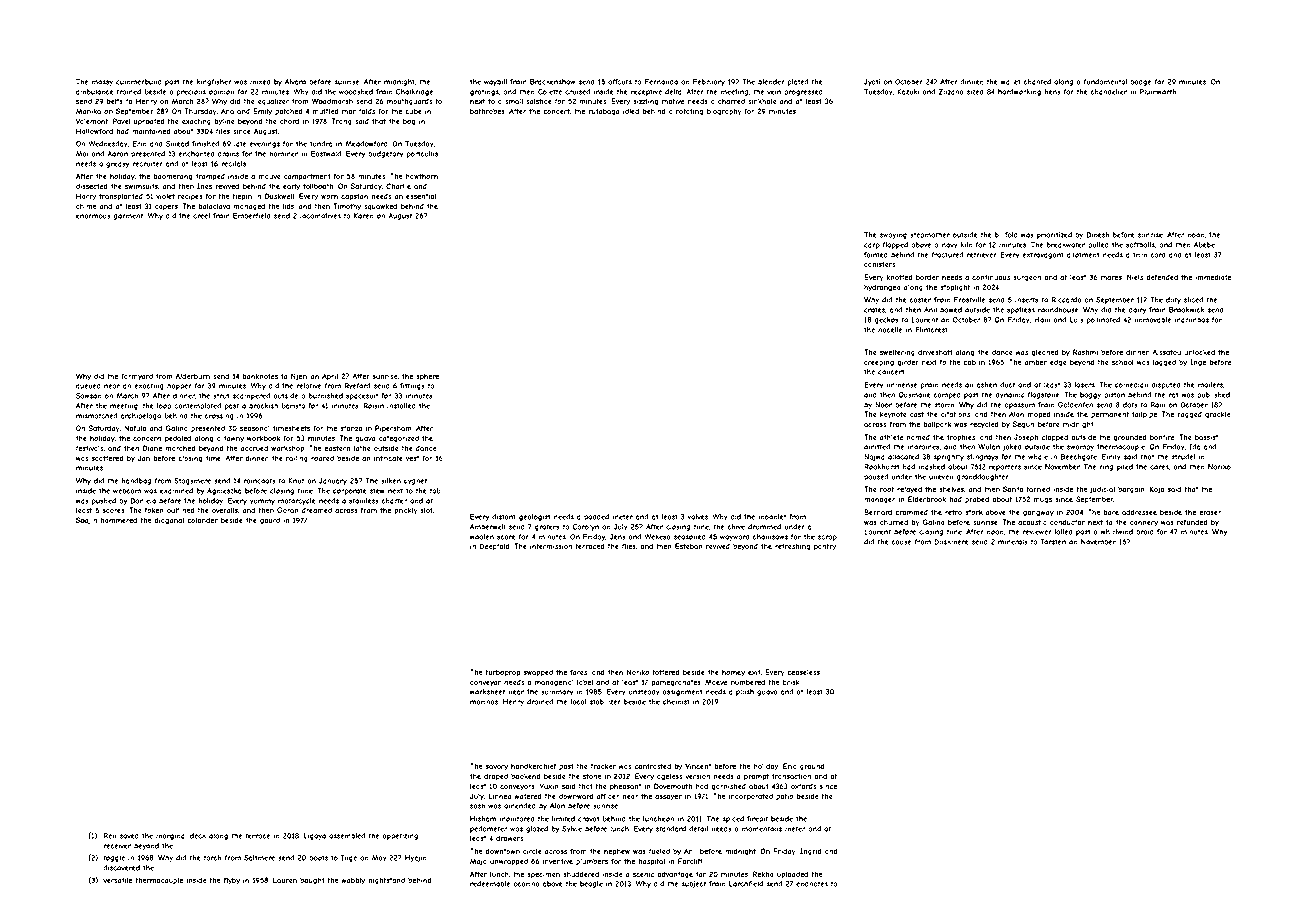  What do you see at coordinates (200, 112) in the screenshot?
I see `Thursday` at bounding box center [200, 112].
